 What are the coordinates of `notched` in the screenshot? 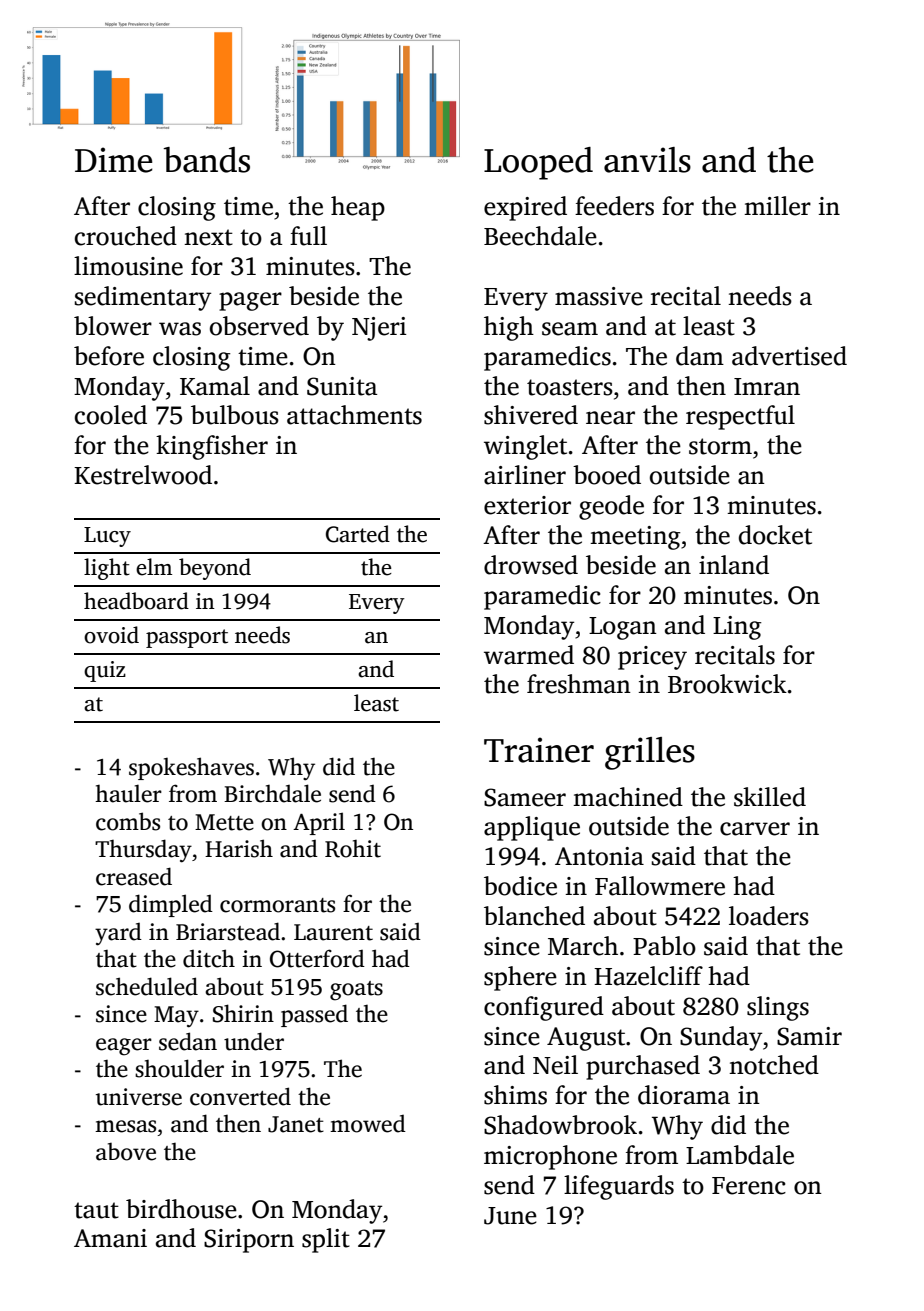 It's located at (774, 1065).
